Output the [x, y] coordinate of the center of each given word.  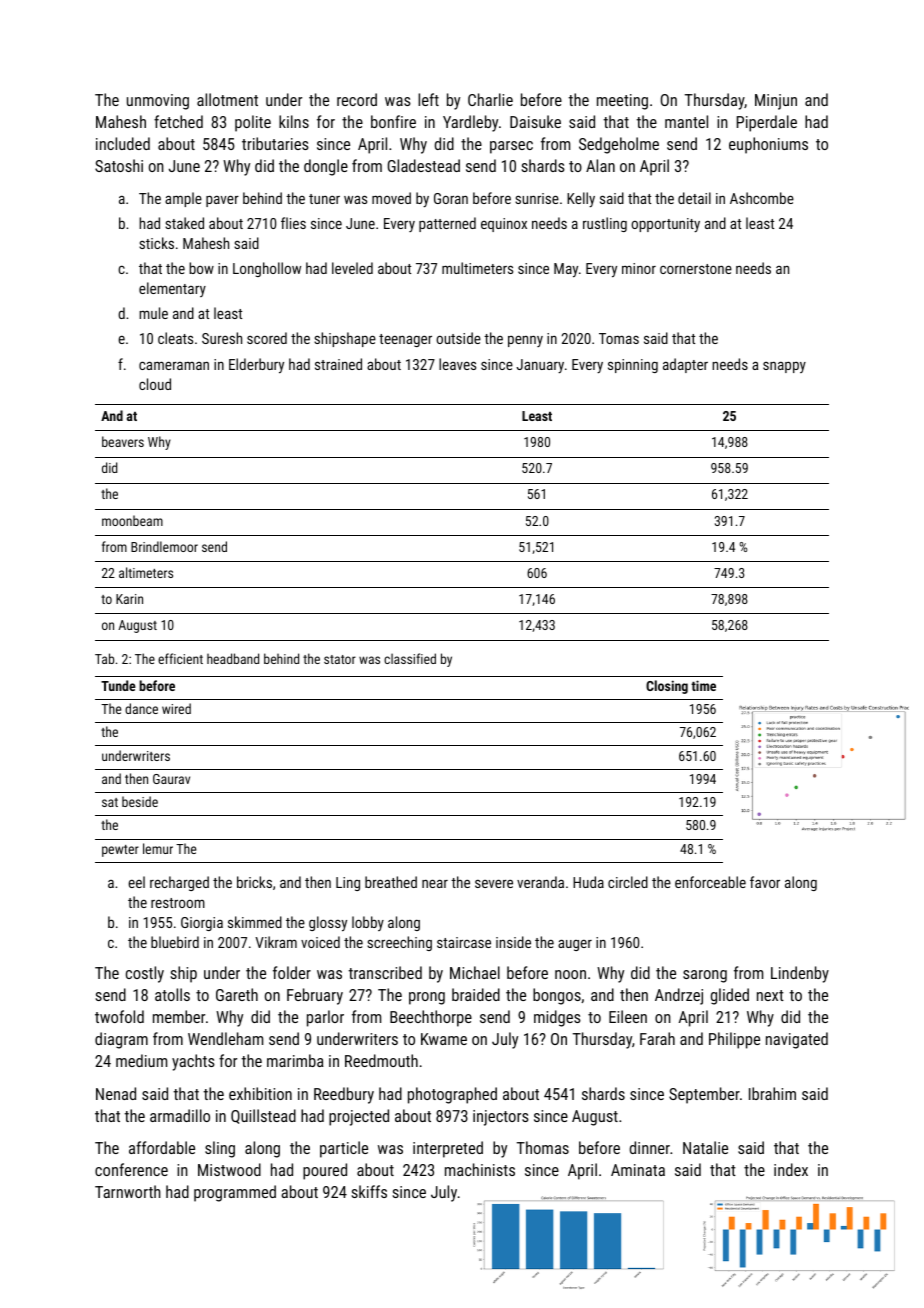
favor [765, 882]
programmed [235, 1193]
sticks [156, 243]
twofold [119, 1016]
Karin [129, 599]
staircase [464, 942]
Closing [667, 687]
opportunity [665, 225]
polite [253, 123]
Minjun [776, 102]
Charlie [490, 99]
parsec [511, 147]
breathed [391, 882]
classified [410, 658]
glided [730, 996]
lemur [158, 848]
